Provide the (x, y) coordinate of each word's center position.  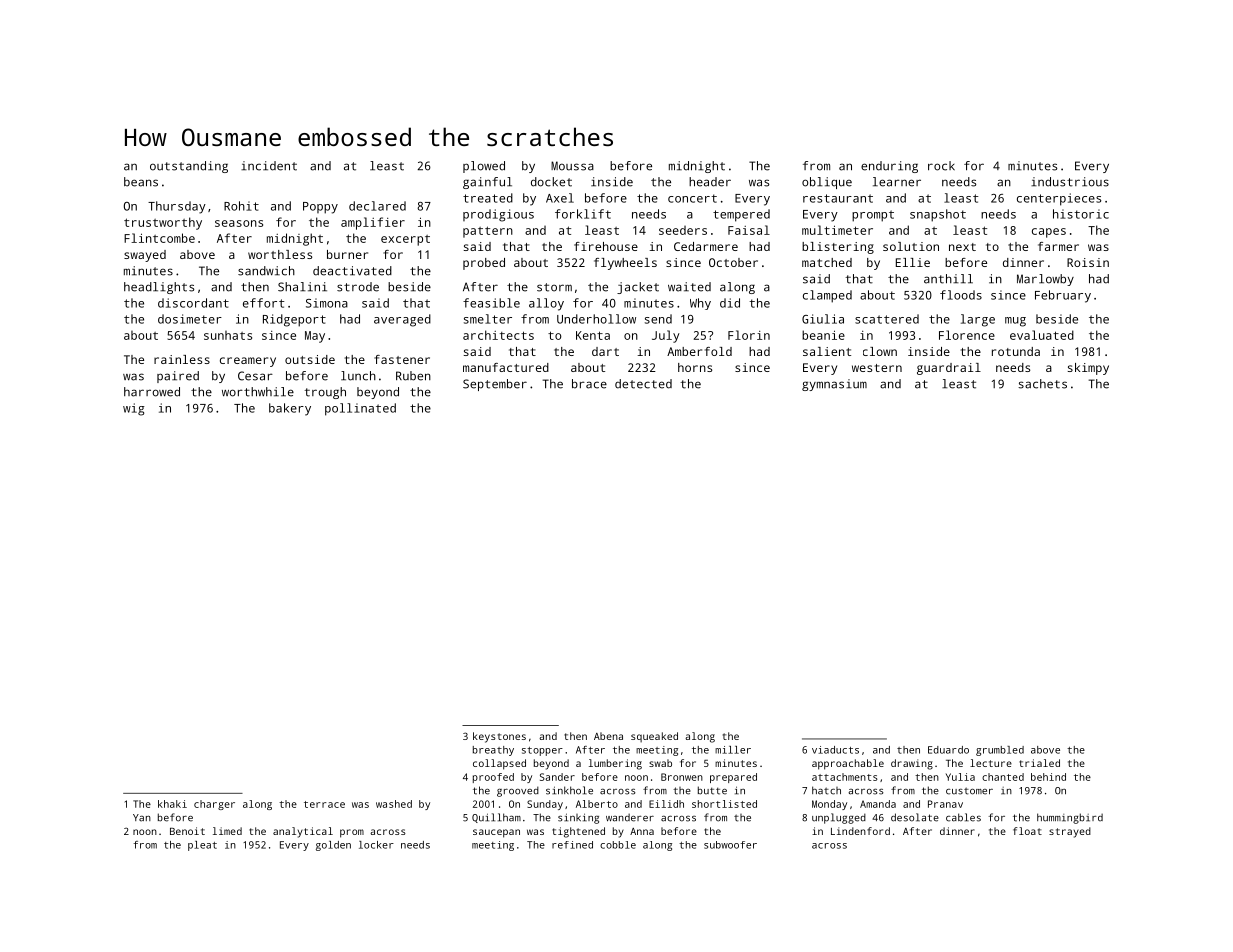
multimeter (837, 230)
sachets (1042, 384)
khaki (172, 804)
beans (141, 182)
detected (643, 384)
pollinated (360, 409)
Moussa (572, 166)
